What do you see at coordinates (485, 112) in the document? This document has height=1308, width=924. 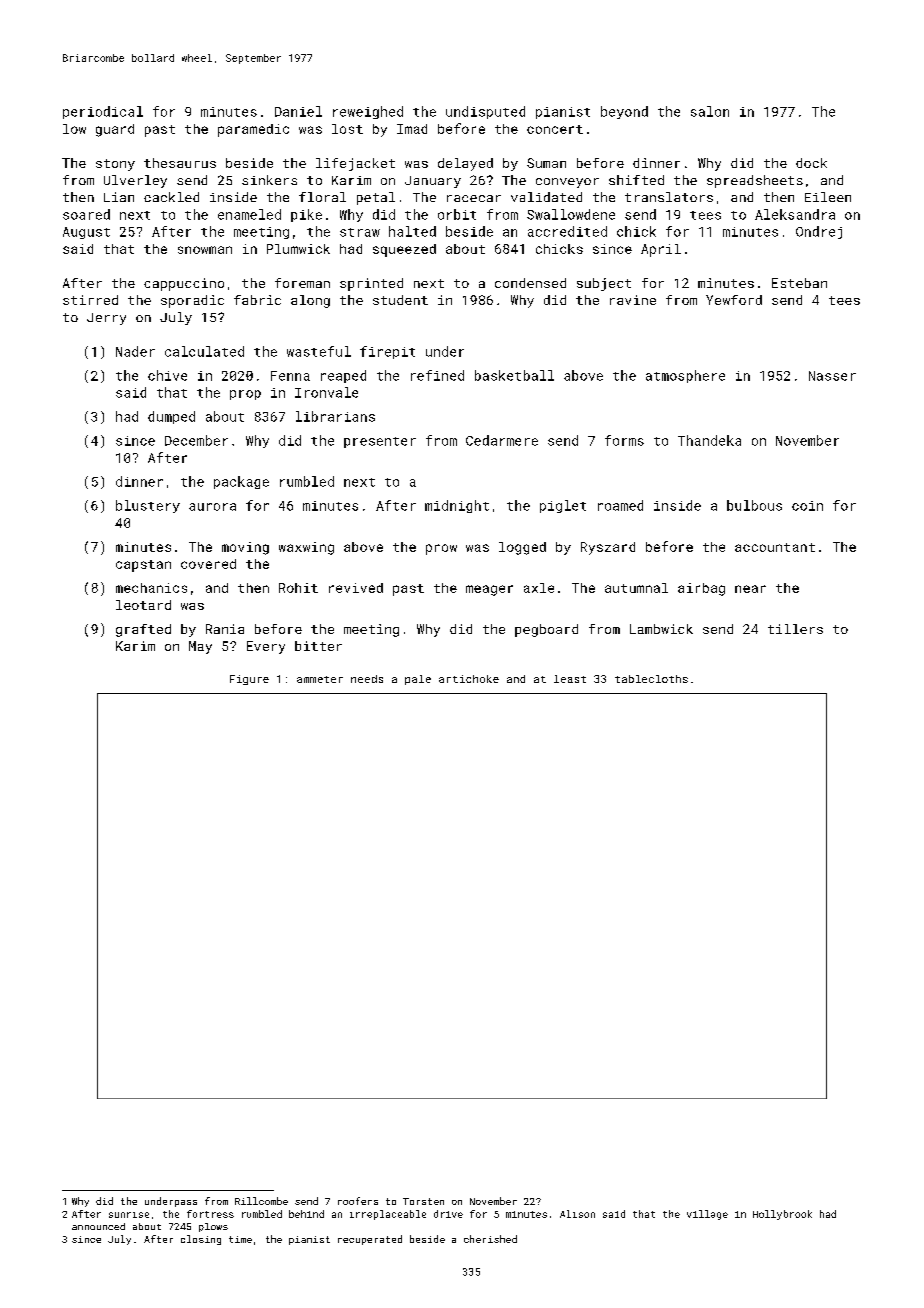 I see `undisputed` at bounding box center [485, 112].
